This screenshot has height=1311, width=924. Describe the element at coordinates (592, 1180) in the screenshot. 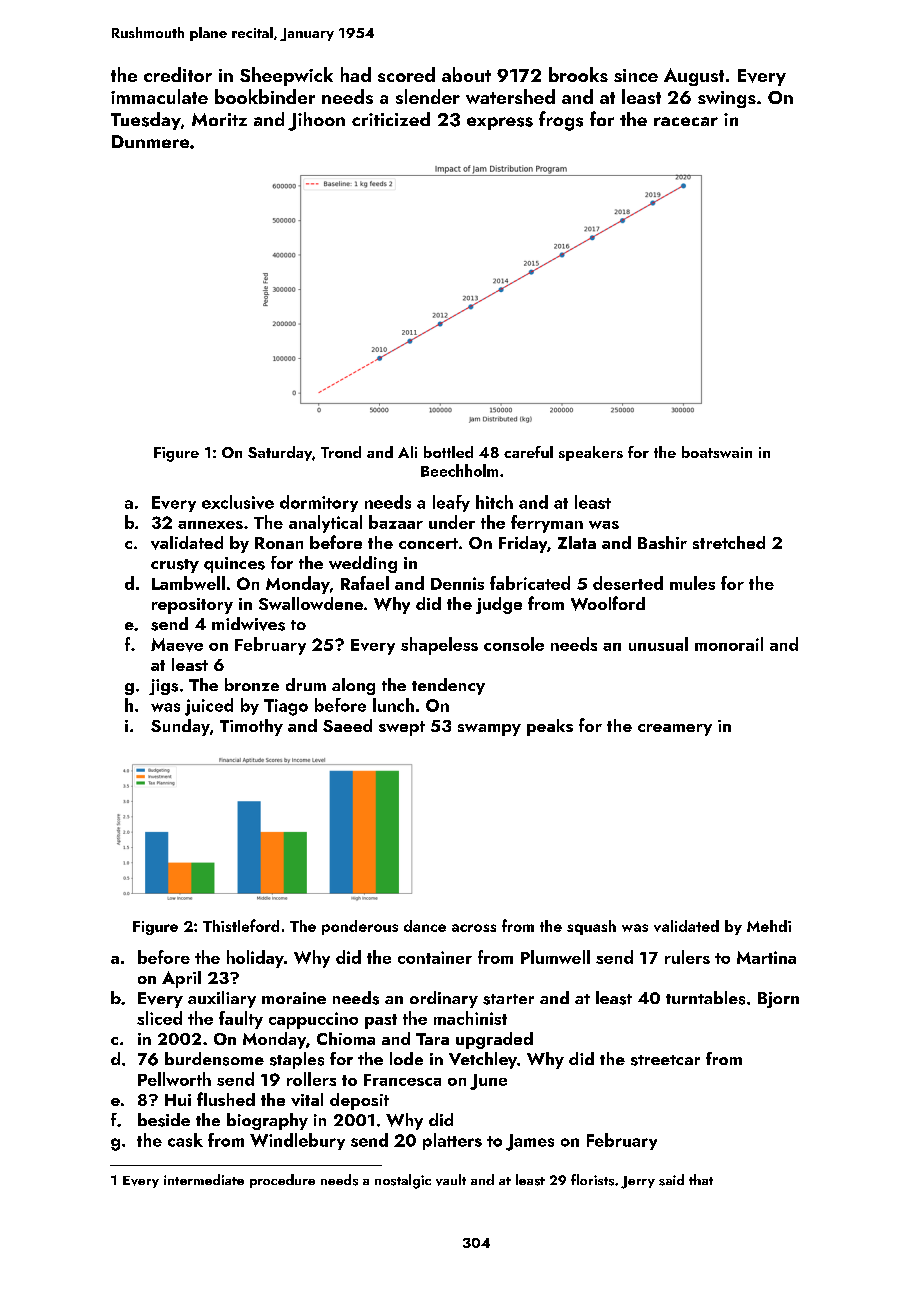

I see `florists` at that location.
